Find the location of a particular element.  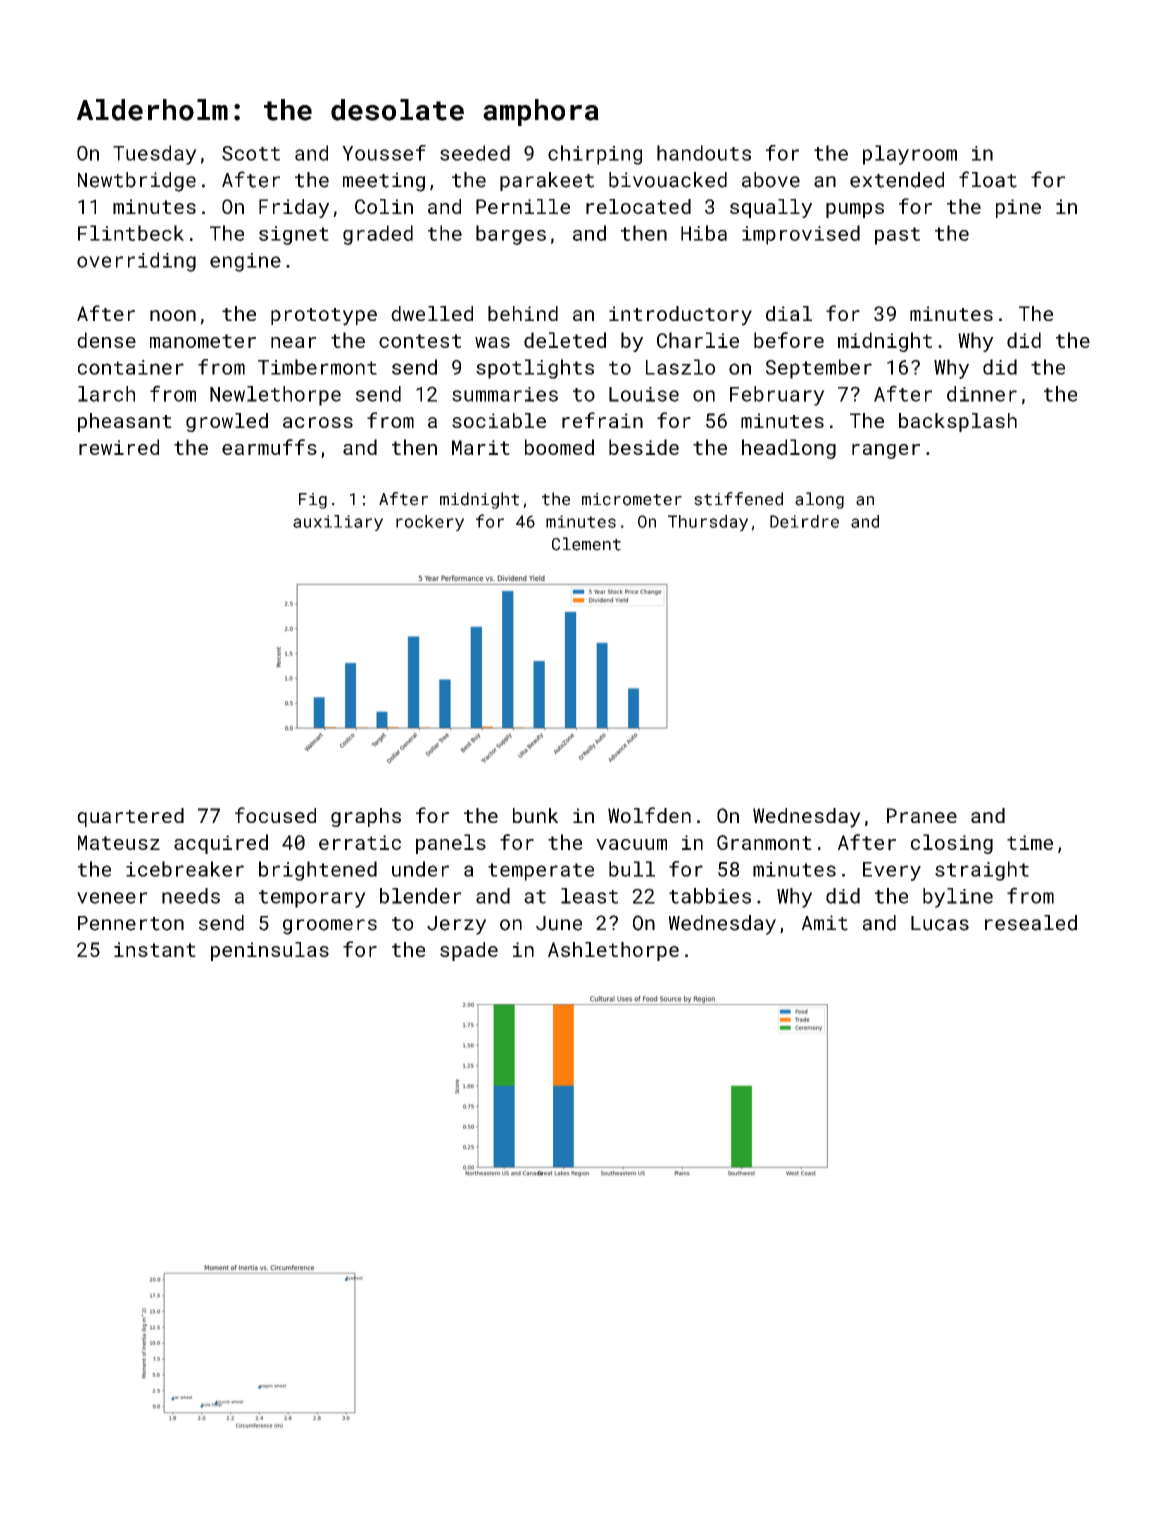

Louise is located at coordinates (644, 394).
